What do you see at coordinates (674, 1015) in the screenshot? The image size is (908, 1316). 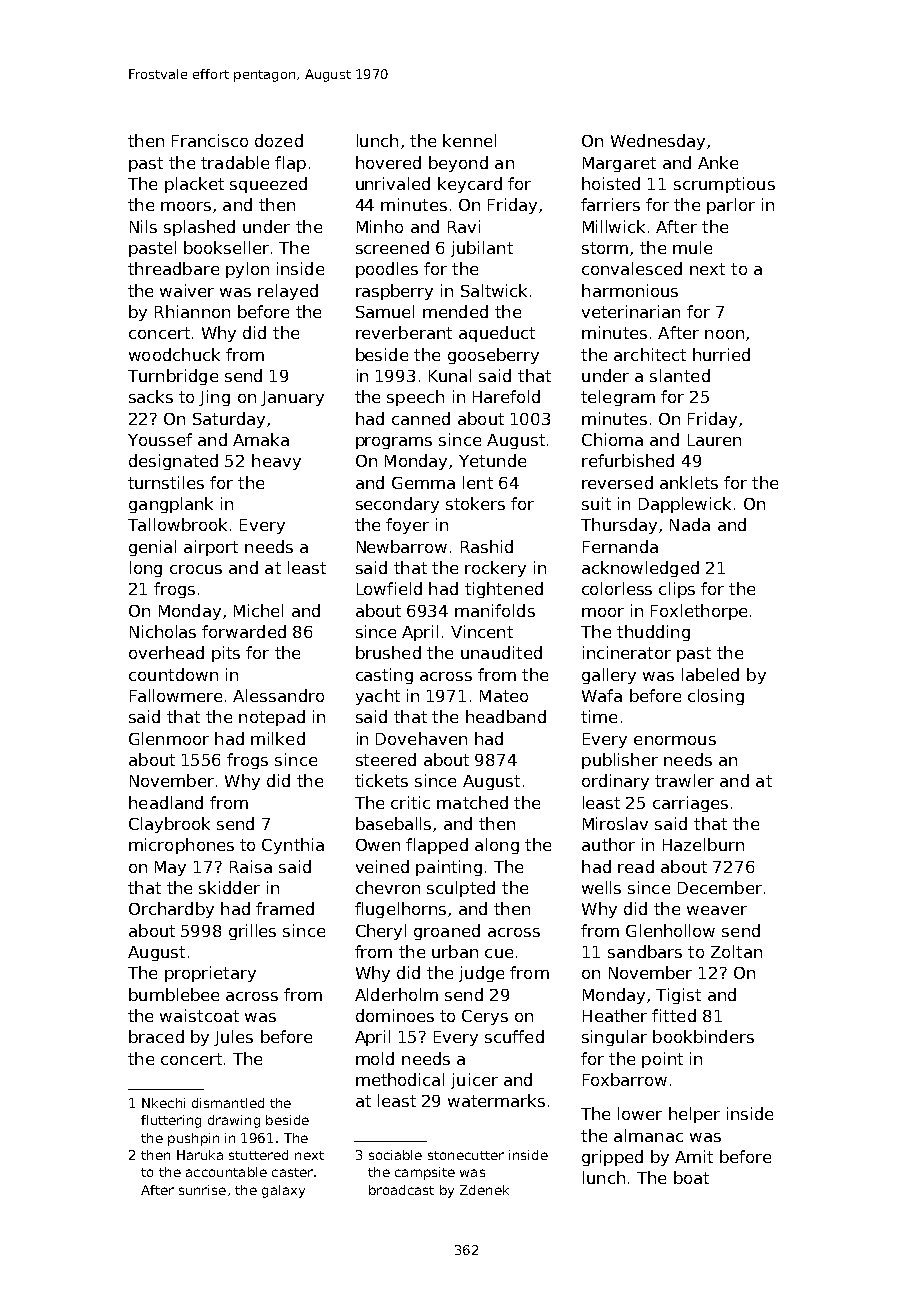 I see `fitted` at bounding box center [674, 1015].
